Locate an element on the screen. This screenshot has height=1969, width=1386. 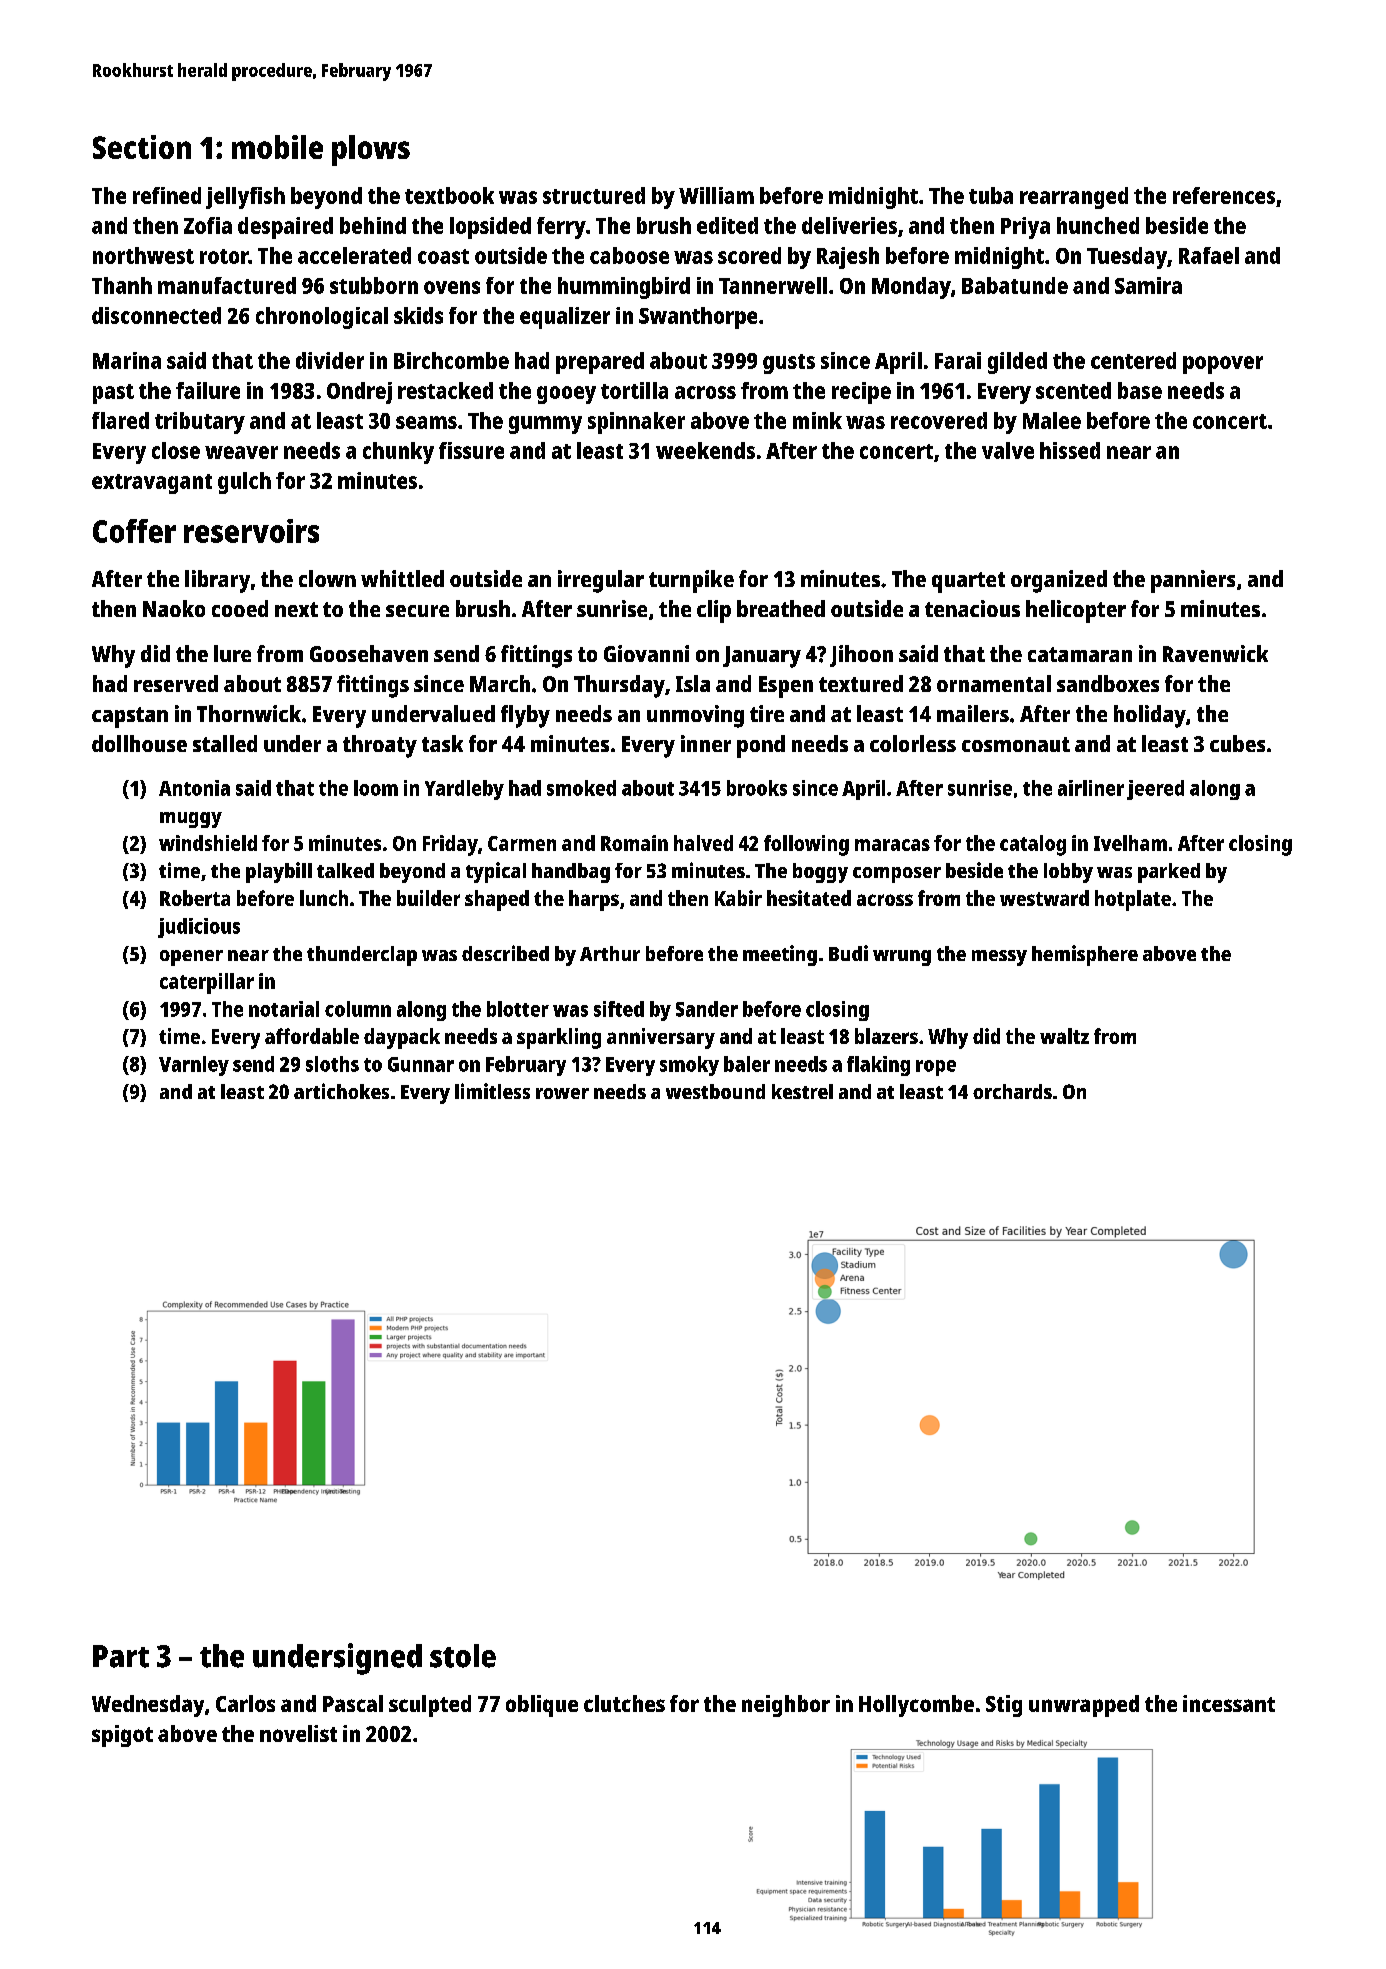
inner is located at coordinates (706, 743).
